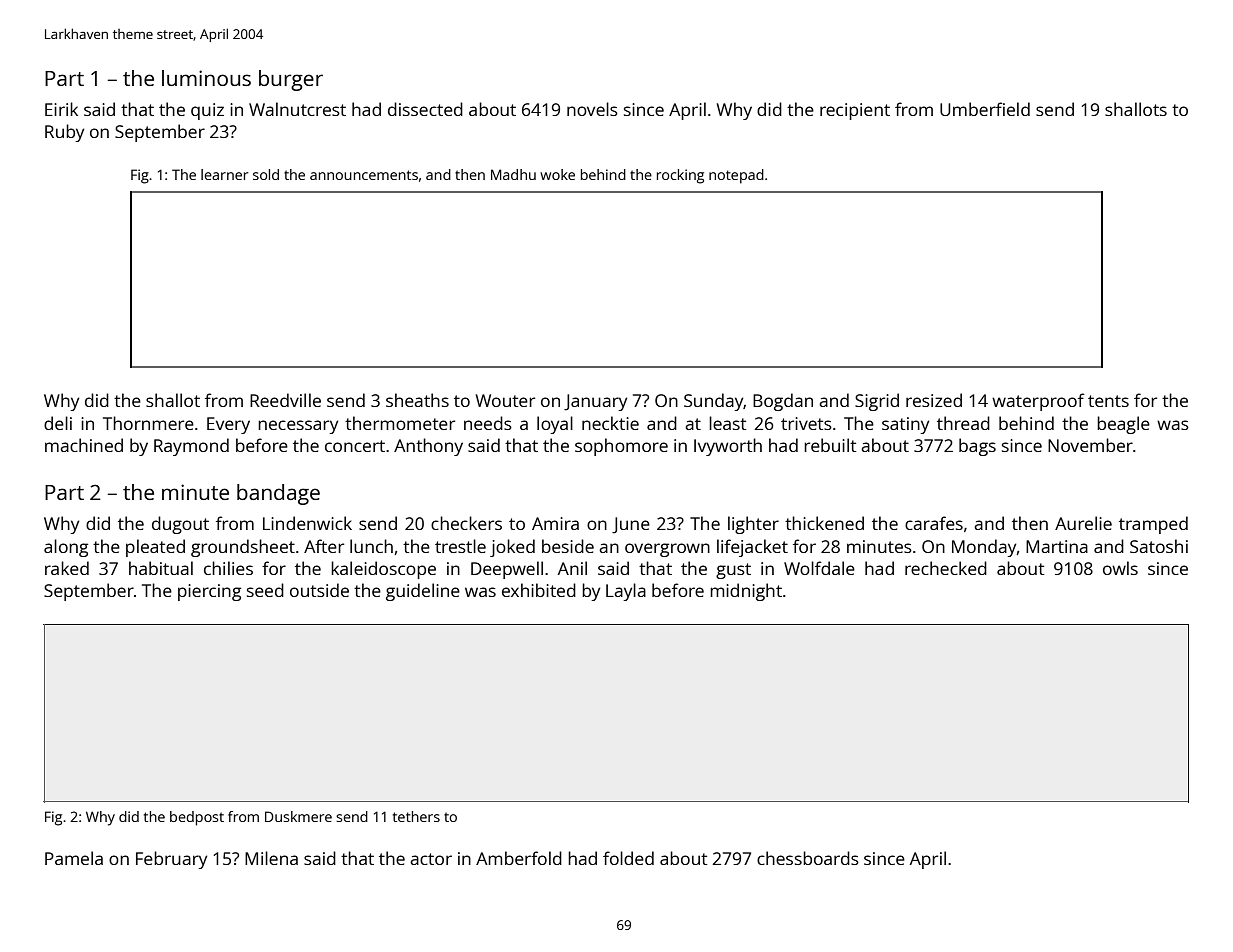  Describe the element at coordinates (855, 111) in the document. I see `recipient` at that location.
